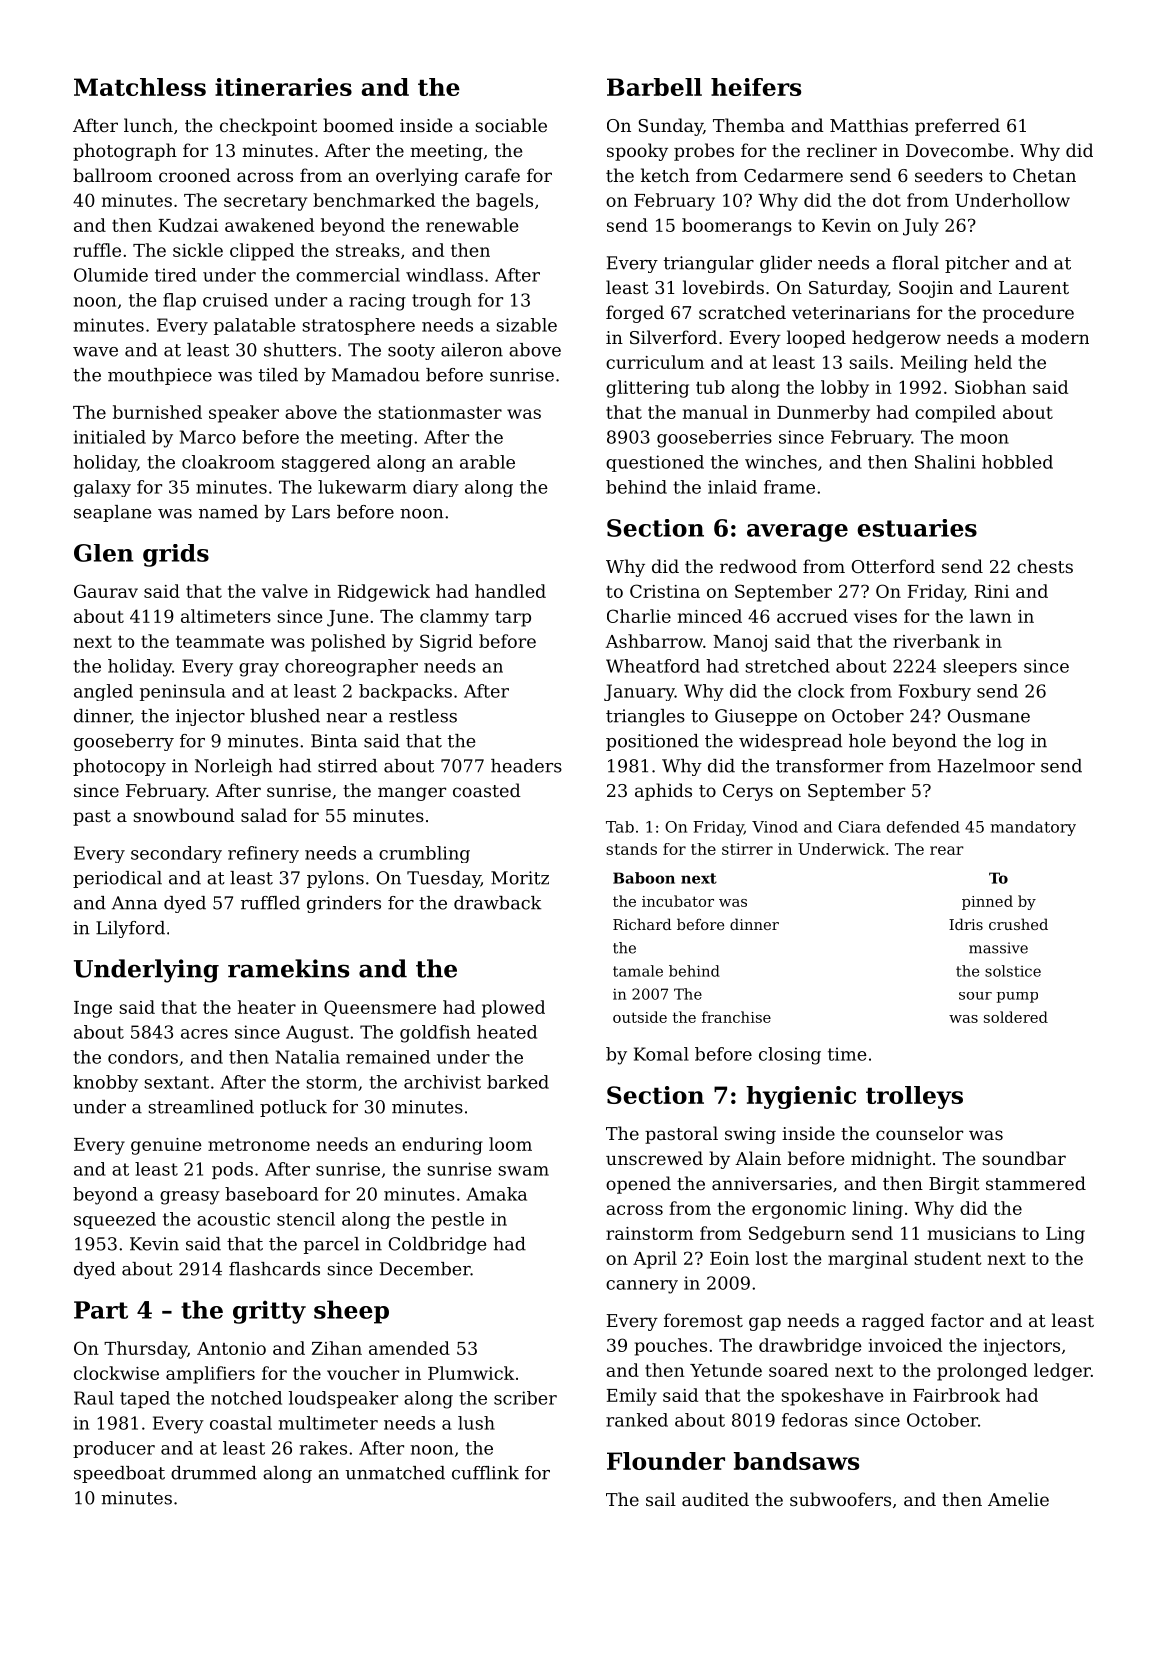 The image size is (1169, 1653). What do you see at coordinates (358, 125) in the image?
I see `boomed` at bounding box center [358, 125].
